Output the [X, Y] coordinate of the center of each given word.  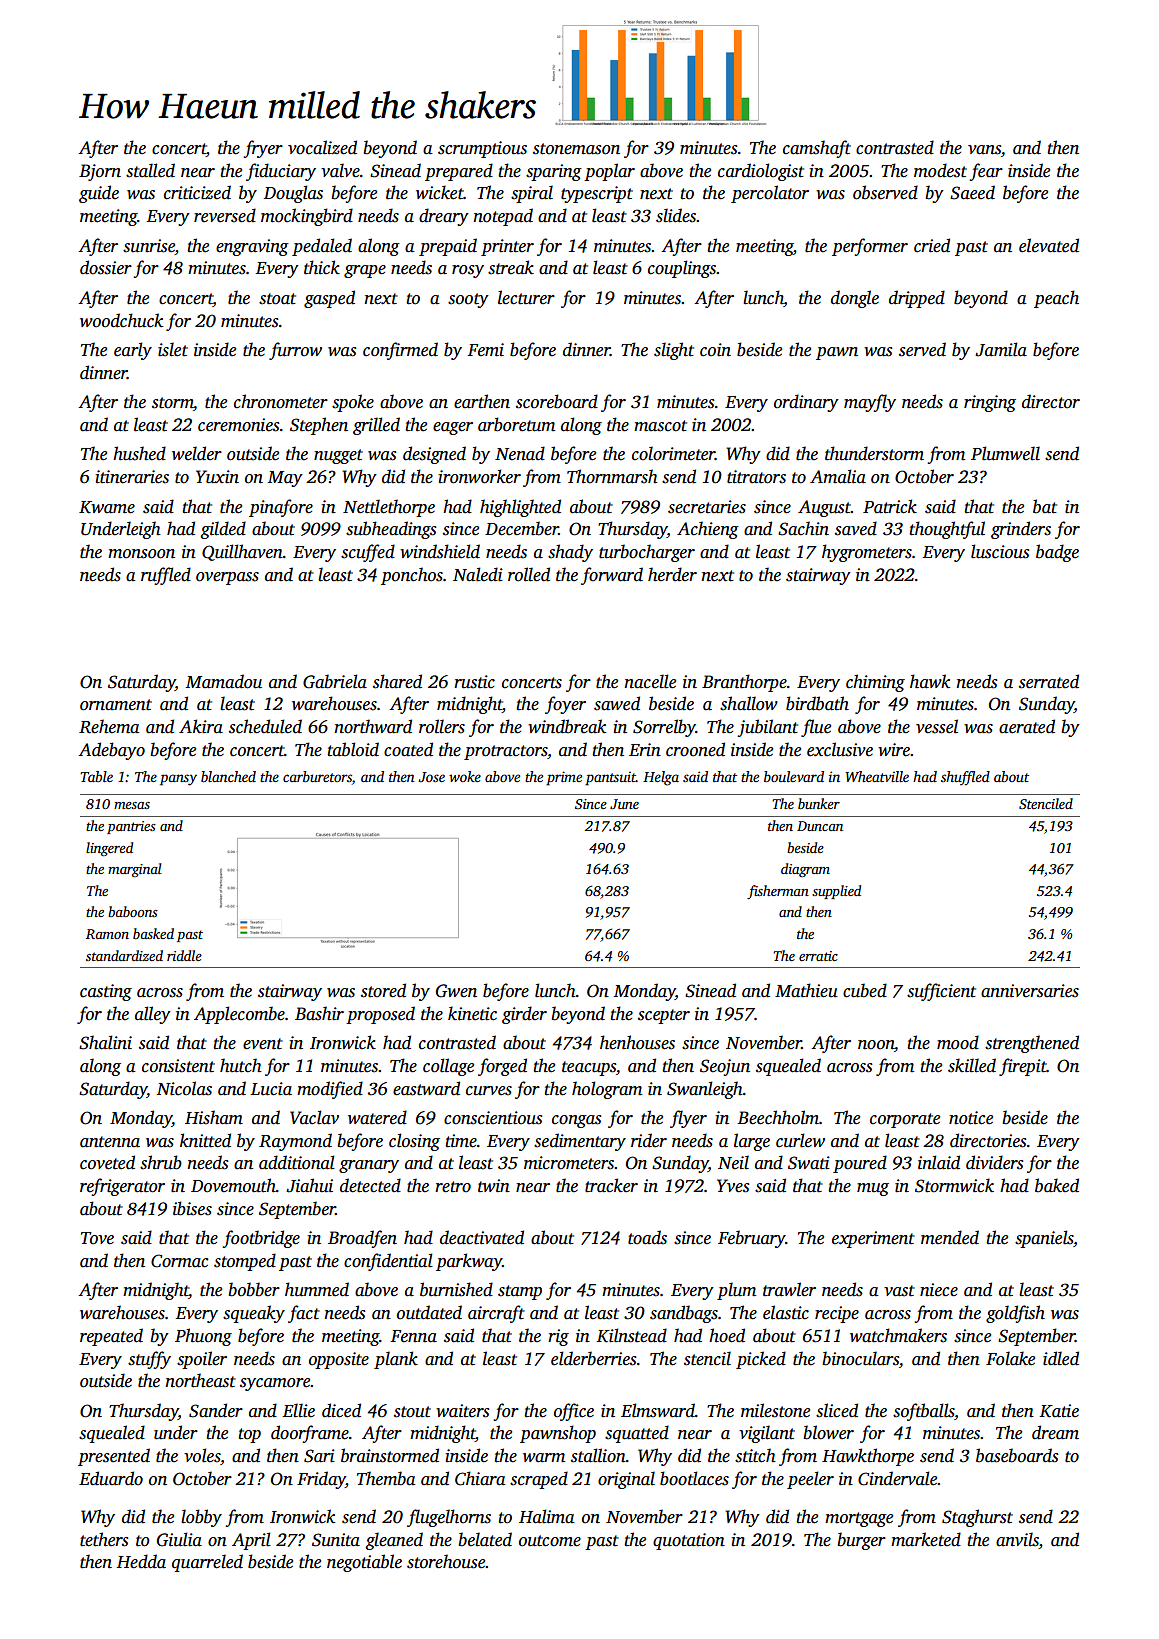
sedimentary [580, 1142]
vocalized [322, 147]
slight [674, 351]
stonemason [576, 149]
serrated [1049, 681]
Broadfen [362, 1239]
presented [114, 1457]
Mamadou [224, 681]
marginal [135, 870]
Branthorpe [744, 683]
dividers [994, 1162]
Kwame [107, 507]
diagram [805, 870]
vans [984, 150]
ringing [990, 403]
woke [465, 776]
